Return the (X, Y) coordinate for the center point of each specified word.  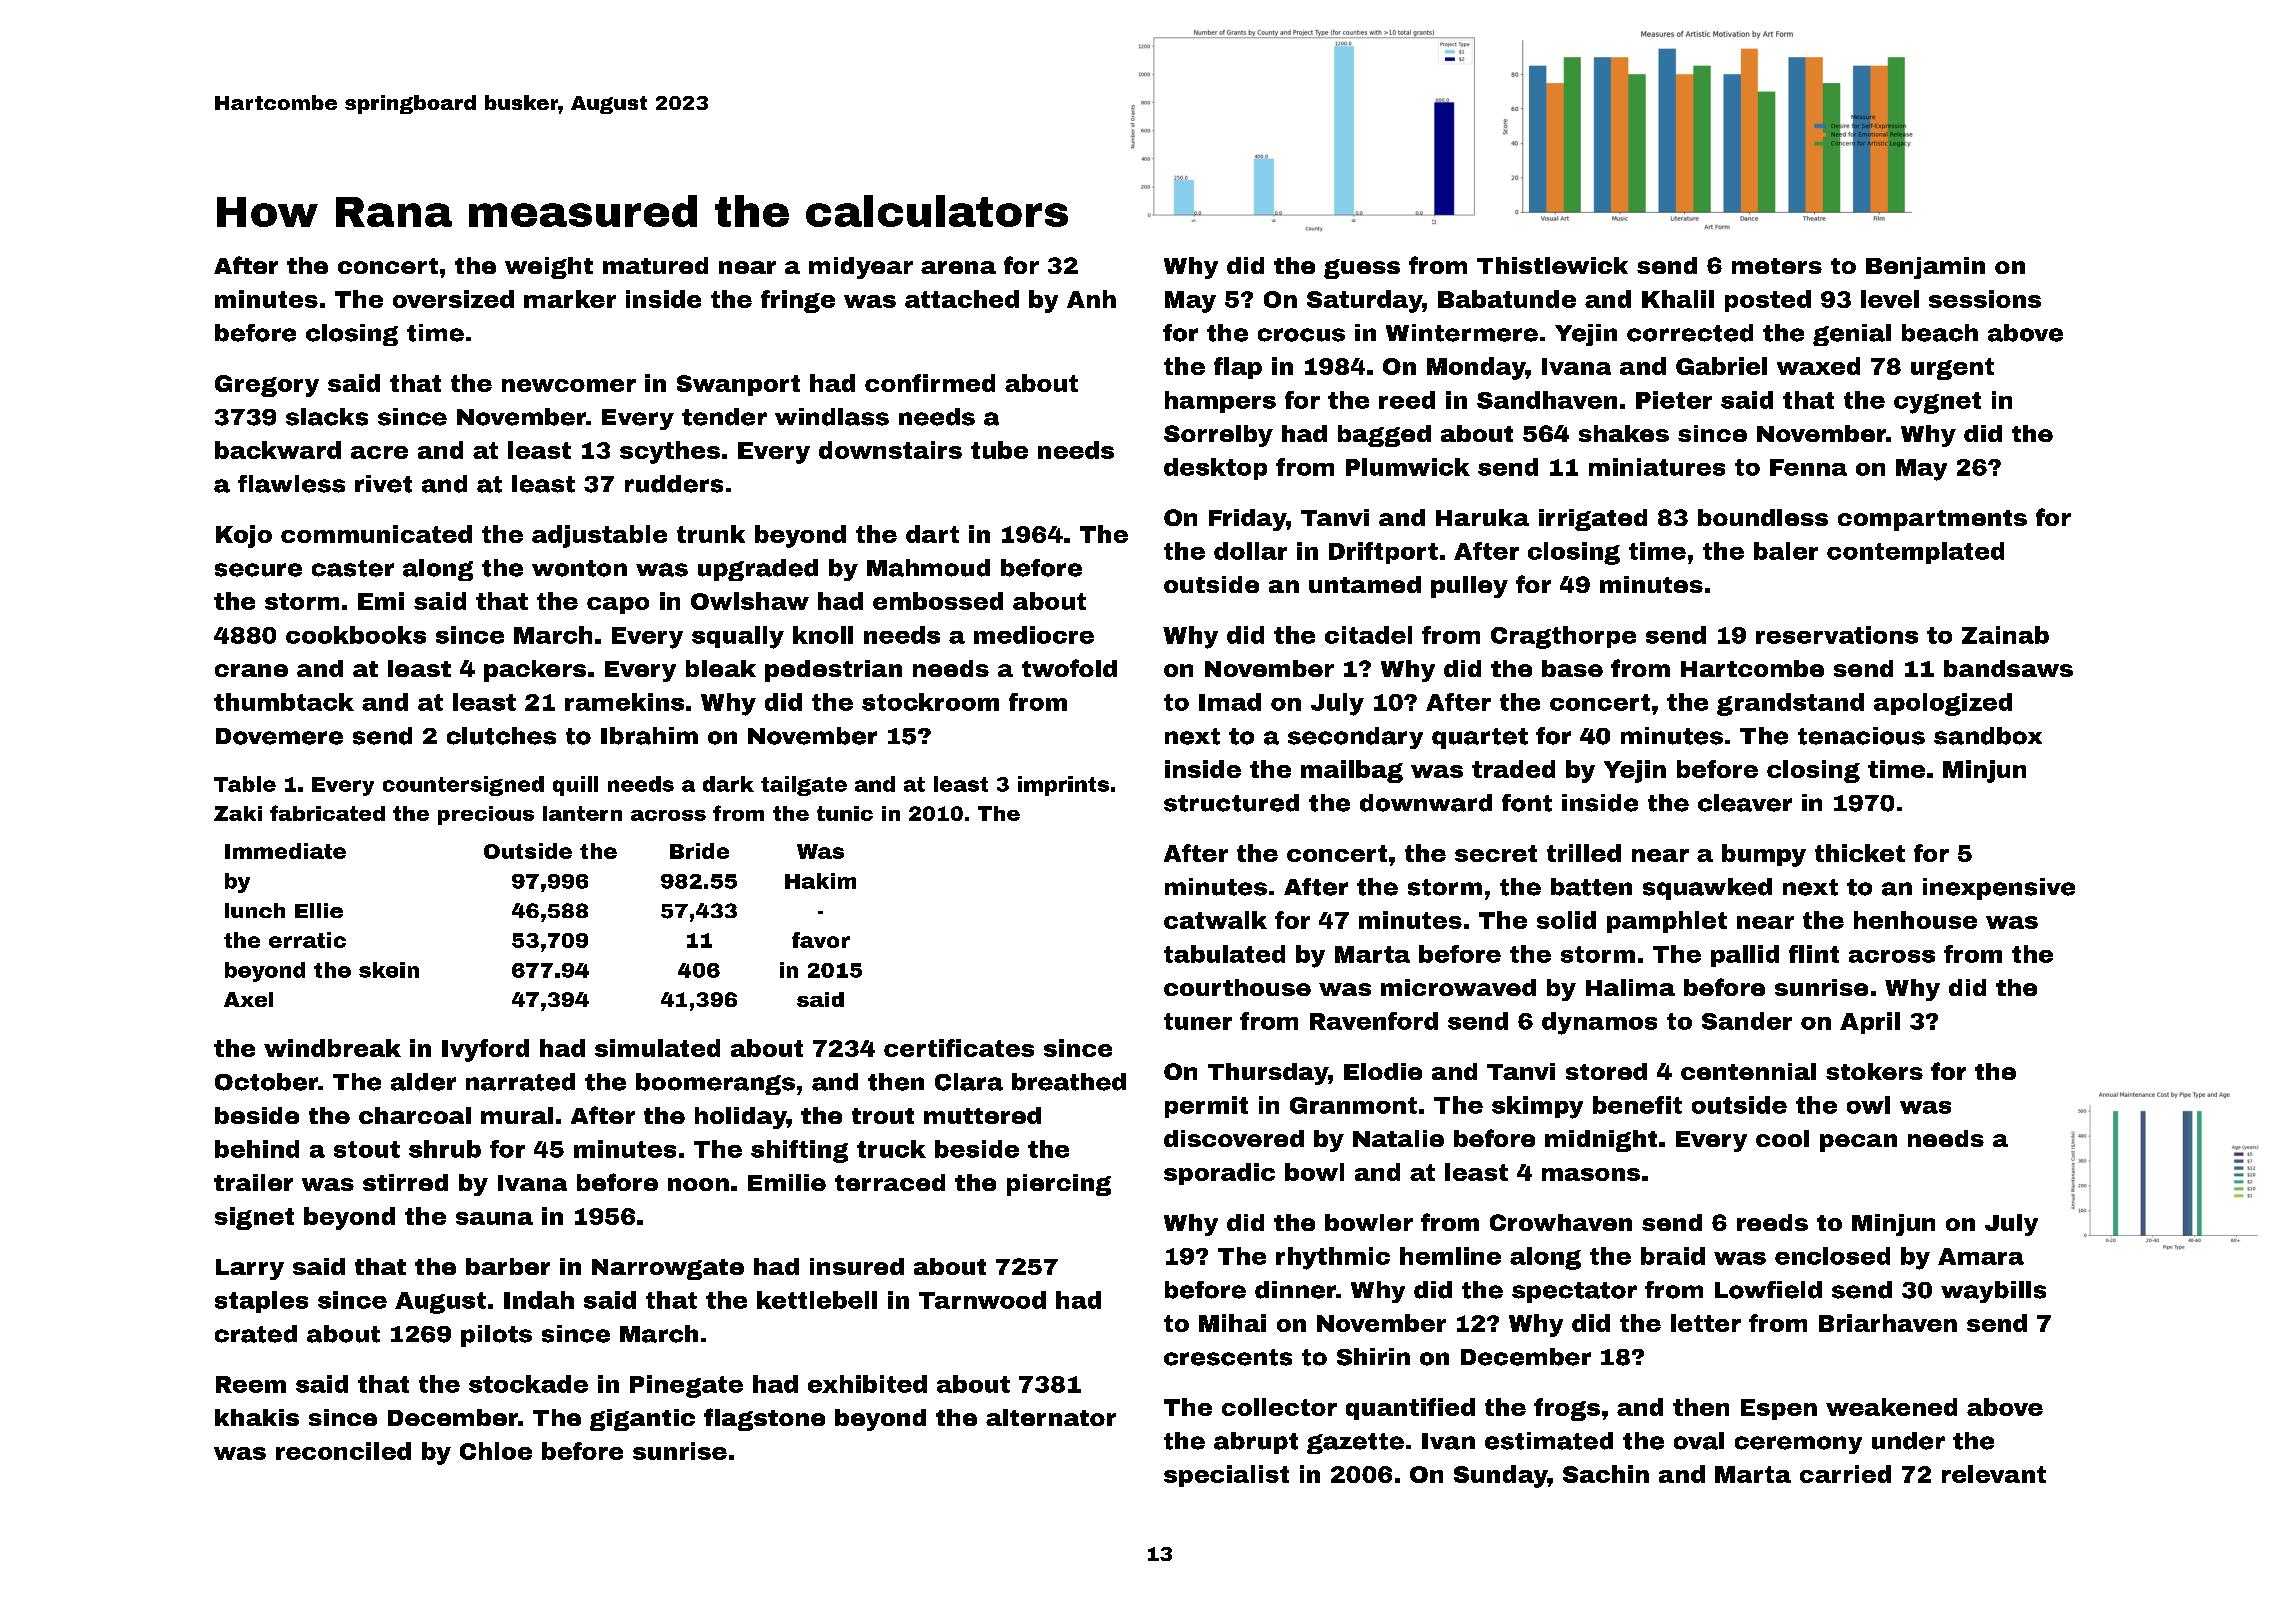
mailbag (1352, 771)
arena (958, 267)
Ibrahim (649, 736)
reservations (1837, 635)
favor (821, 940)
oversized (453, 299)
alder (423, 1082)
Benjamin (1925, 268)
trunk (711, 534)
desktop (1215, 469)
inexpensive (1999, 889)
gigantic (642, 1420)
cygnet (1937, 403)
